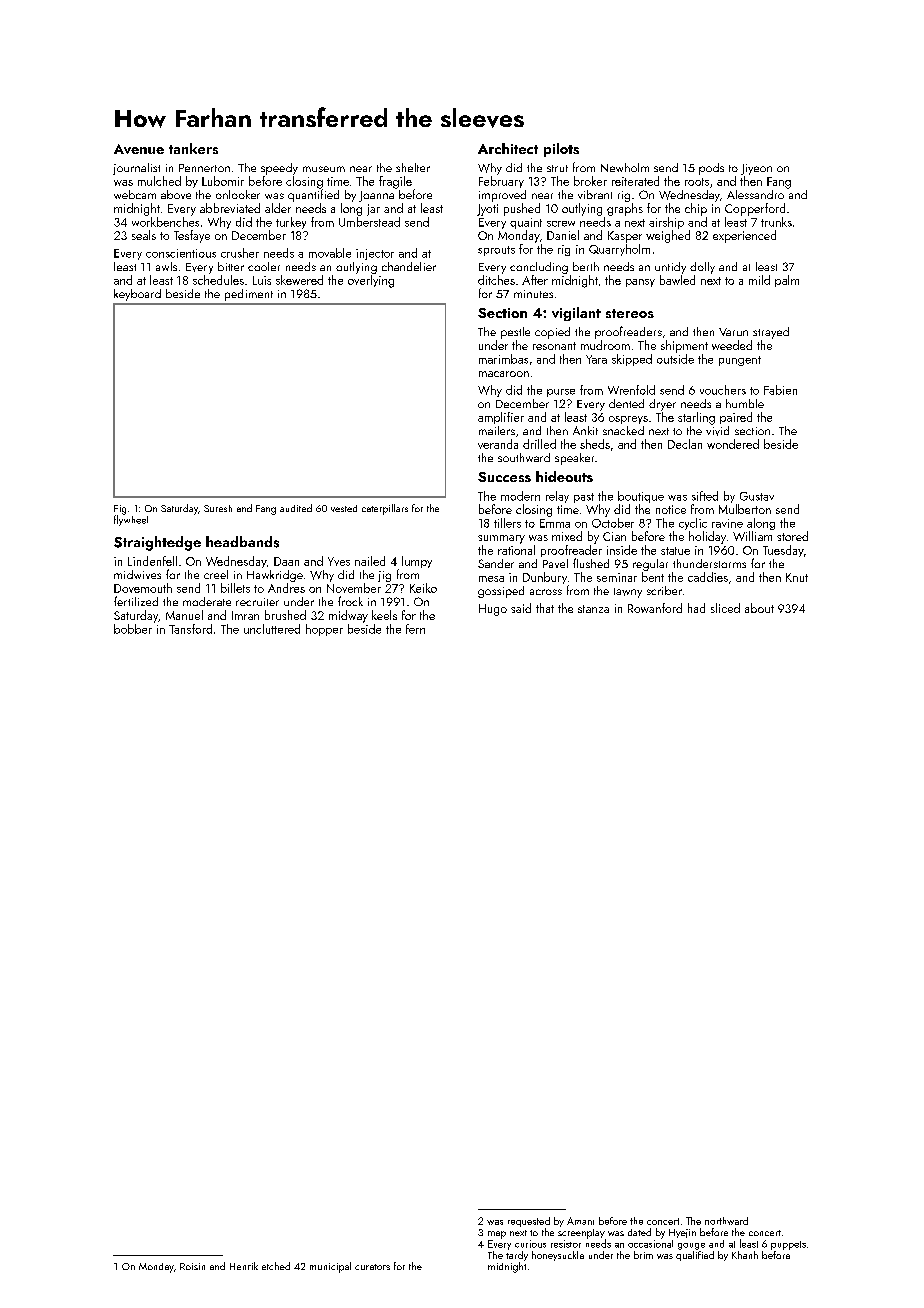 The height and width of the image is (1308, 924). What do you see at coordinates (682, 1233) in the image?
I see `Hyejin` at bounding box center [682, 1233].
